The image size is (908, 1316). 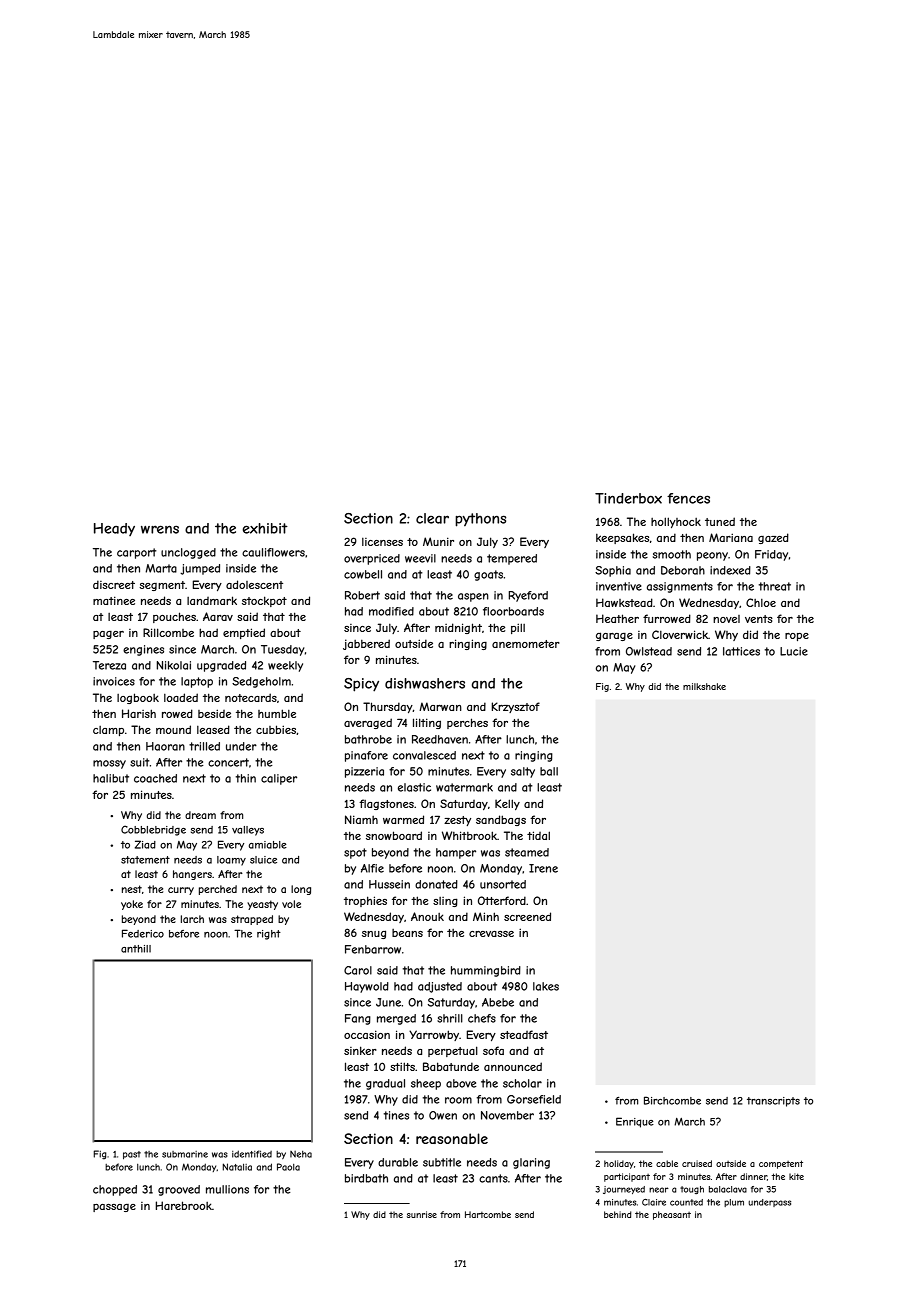 What do you see at coordinates (527, 916) in the screenshot?
I see `screened` at bounding box center [527, 916].
